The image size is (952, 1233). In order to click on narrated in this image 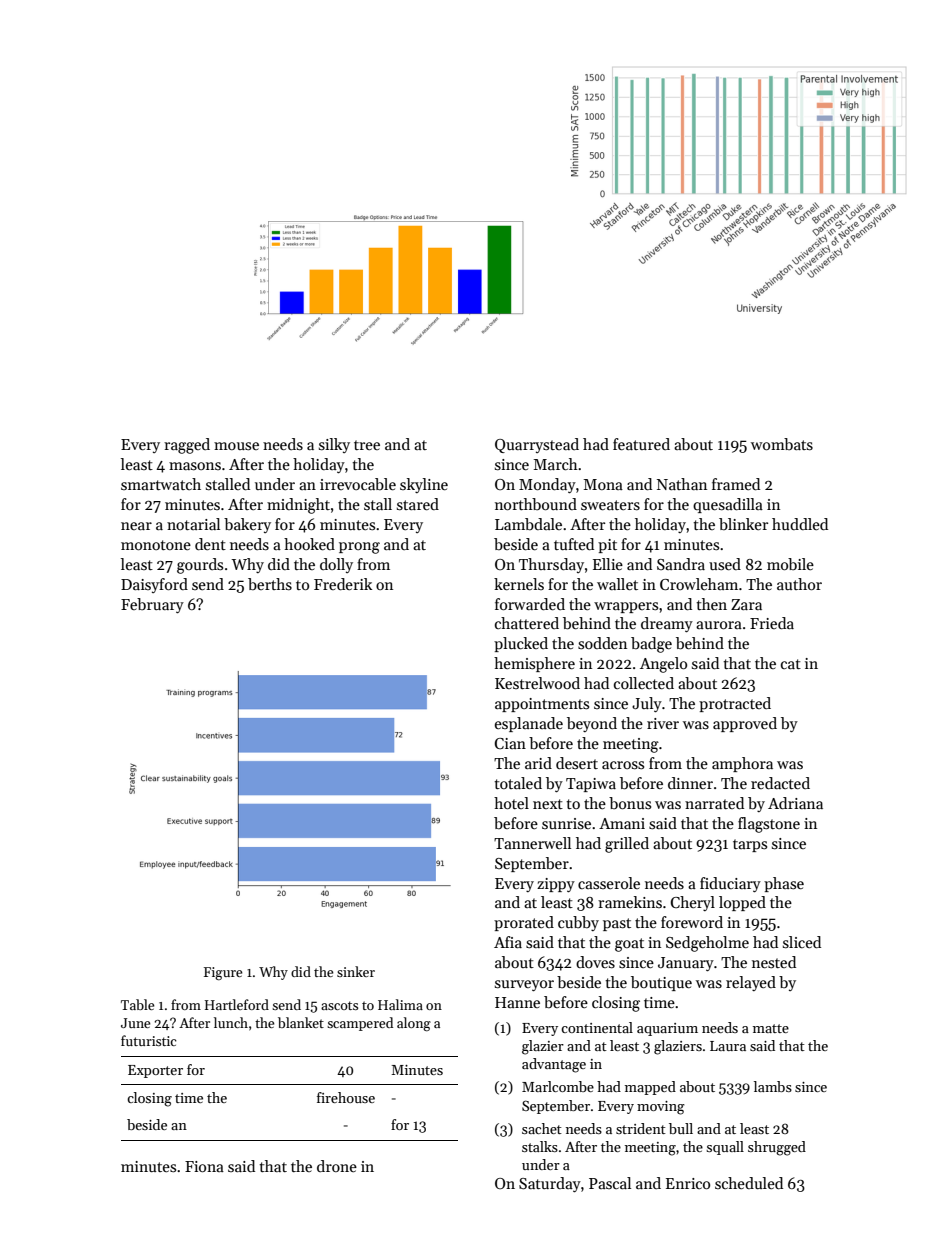, I will do `click(714, 803)`.
